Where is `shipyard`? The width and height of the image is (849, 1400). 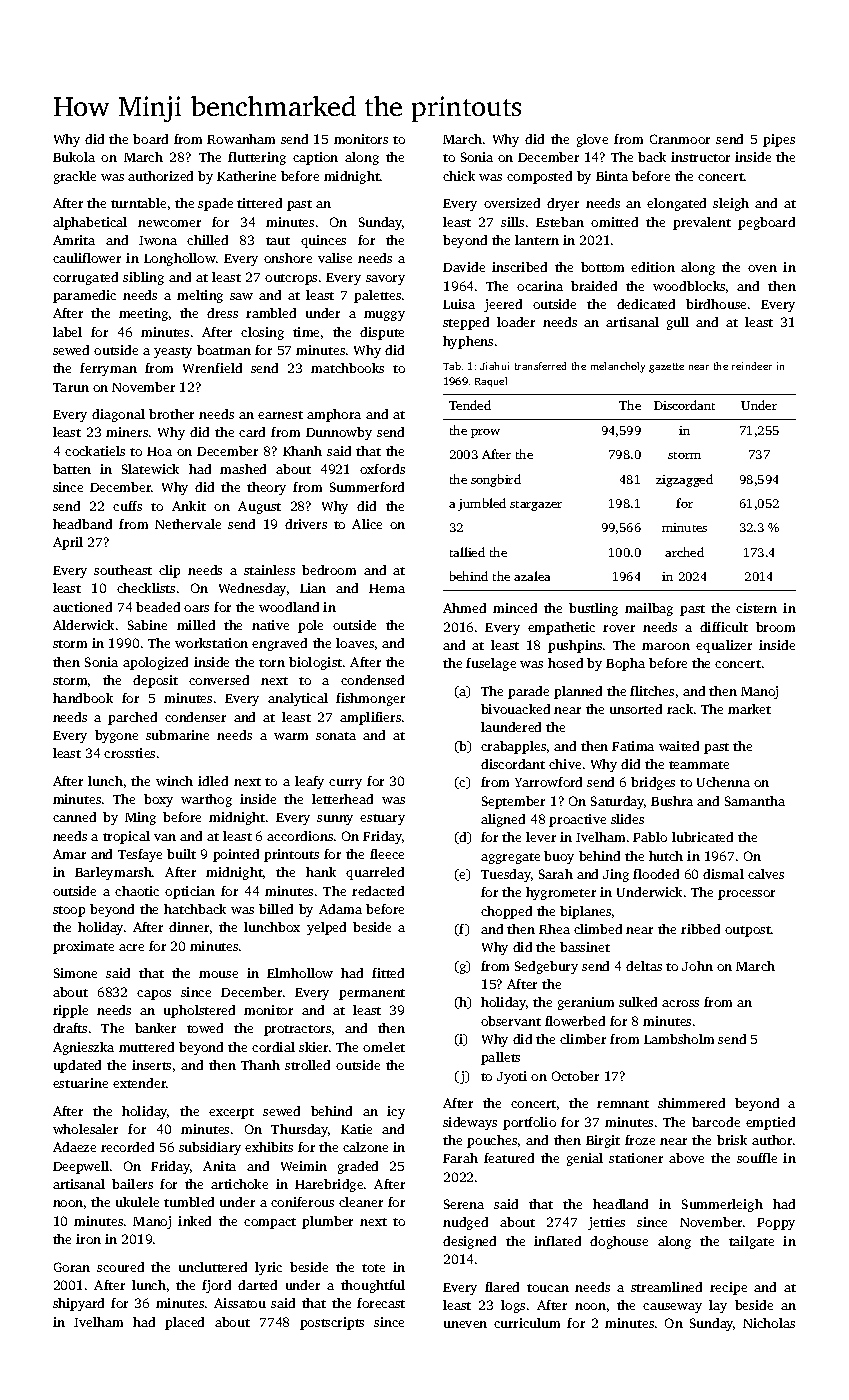 shipyard is located at coordinates (78, 1304).
